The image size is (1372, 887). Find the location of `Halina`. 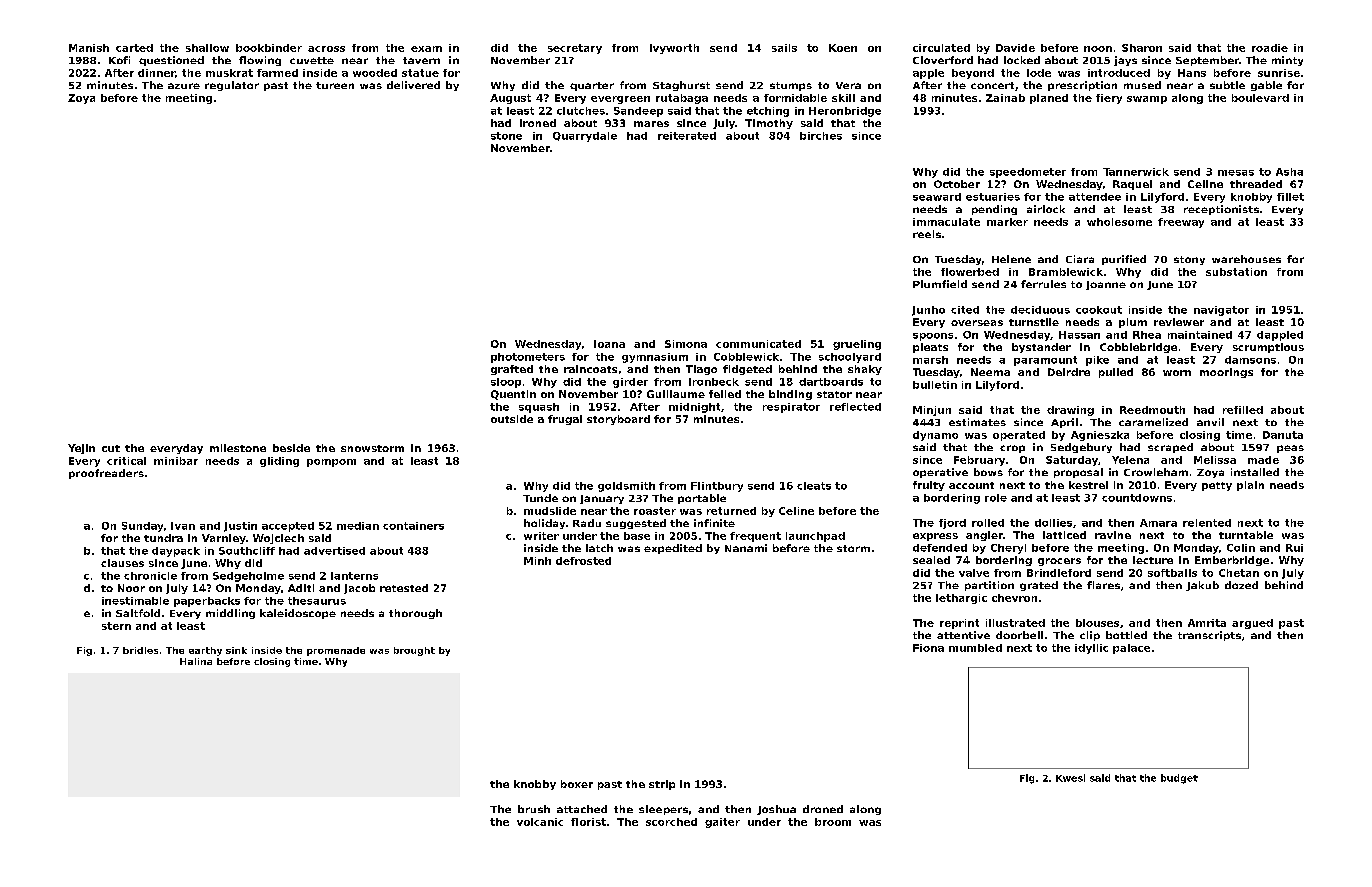

Halina is located at coordinates (196, 661).
